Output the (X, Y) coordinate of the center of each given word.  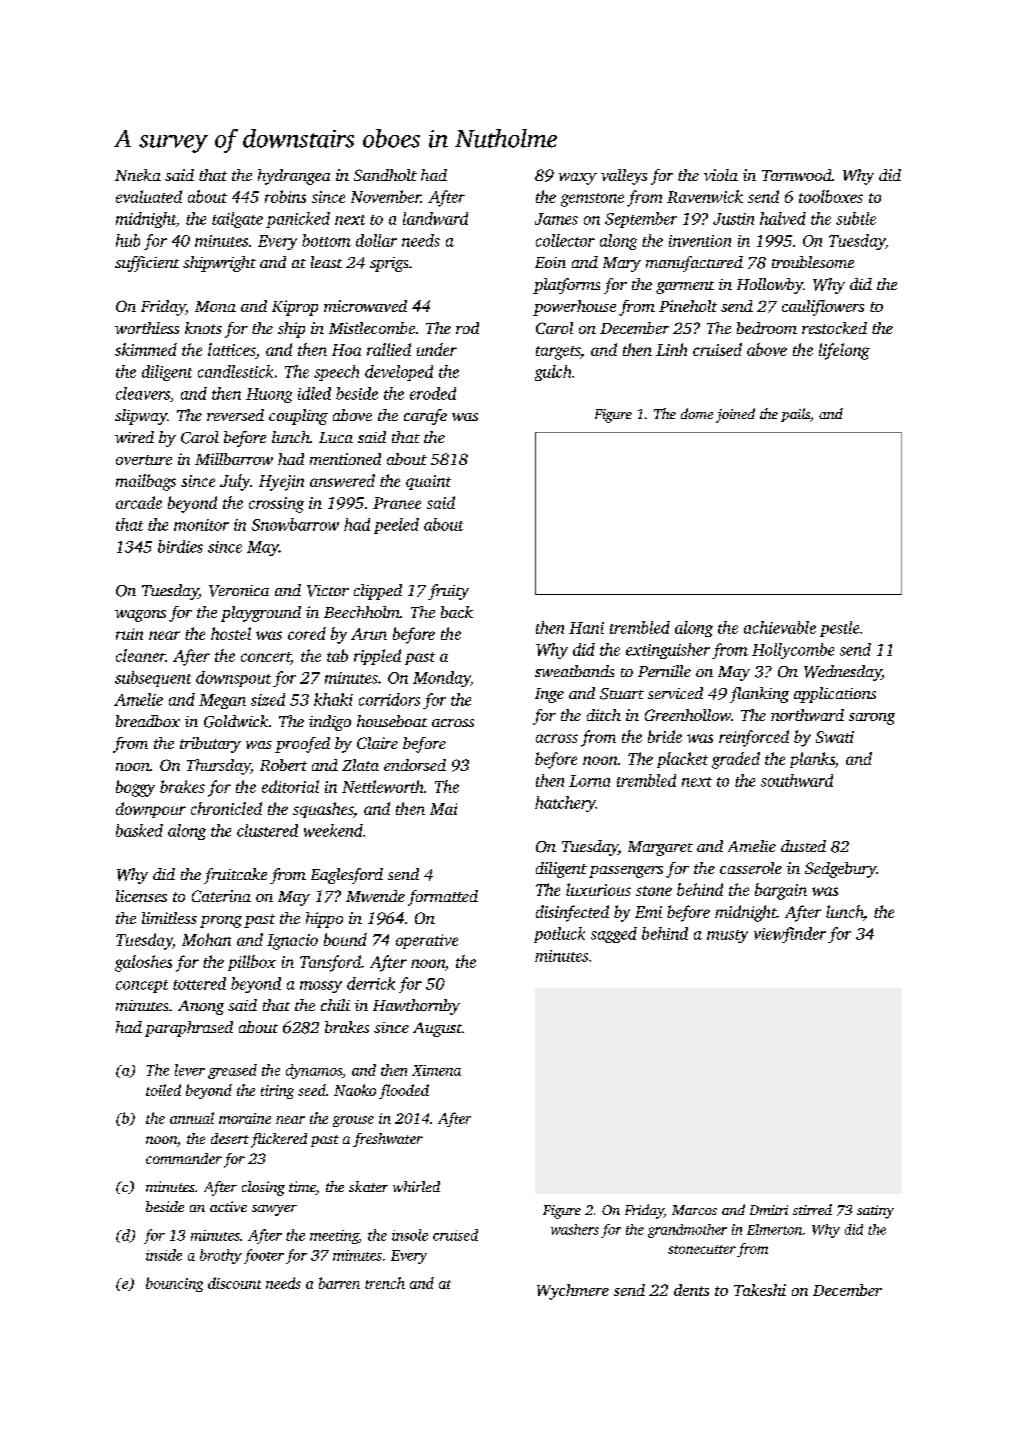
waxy (578, 179)
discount (234, 1283)
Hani (586, 628)
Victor (328, 591)
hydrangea (294, 177)
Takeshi (760, 1290)
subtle (856, 218)
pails (795, 415)
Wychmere (573, 1292)
